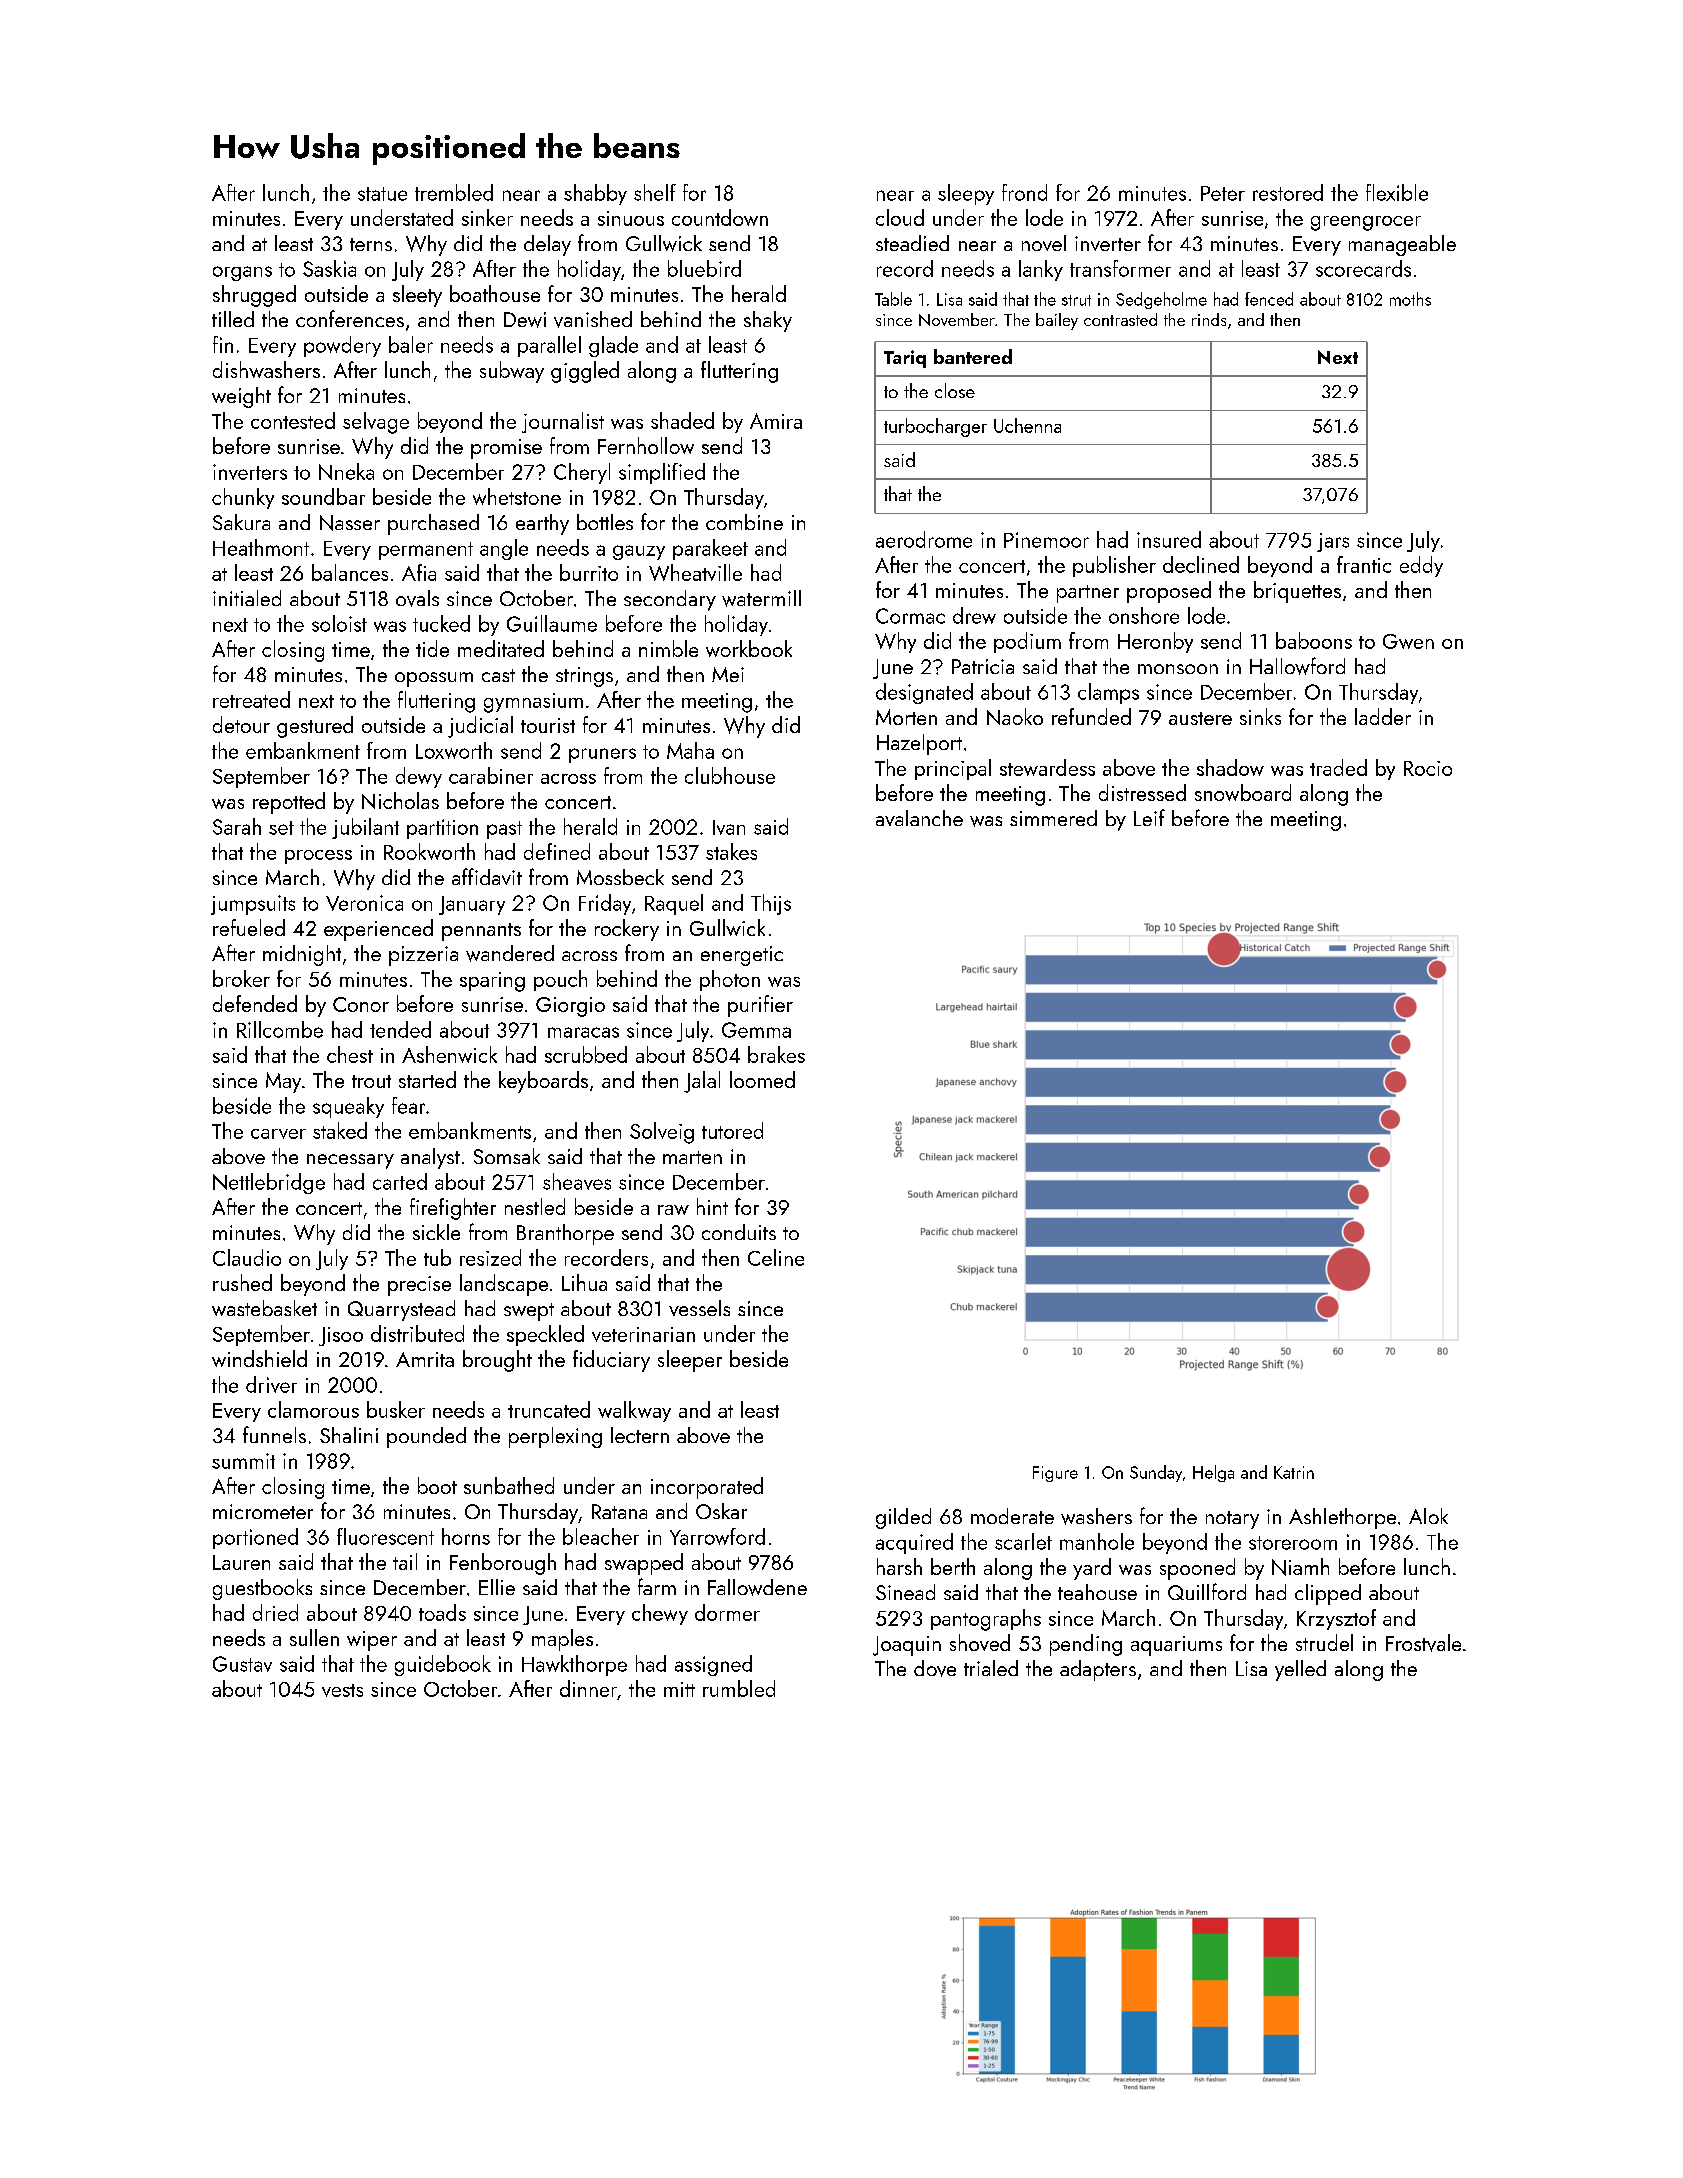 The height and width of the image is (2178, 1683). Describe the element at coordinates (655, 192) in the image. I see `shelf` at that location.
